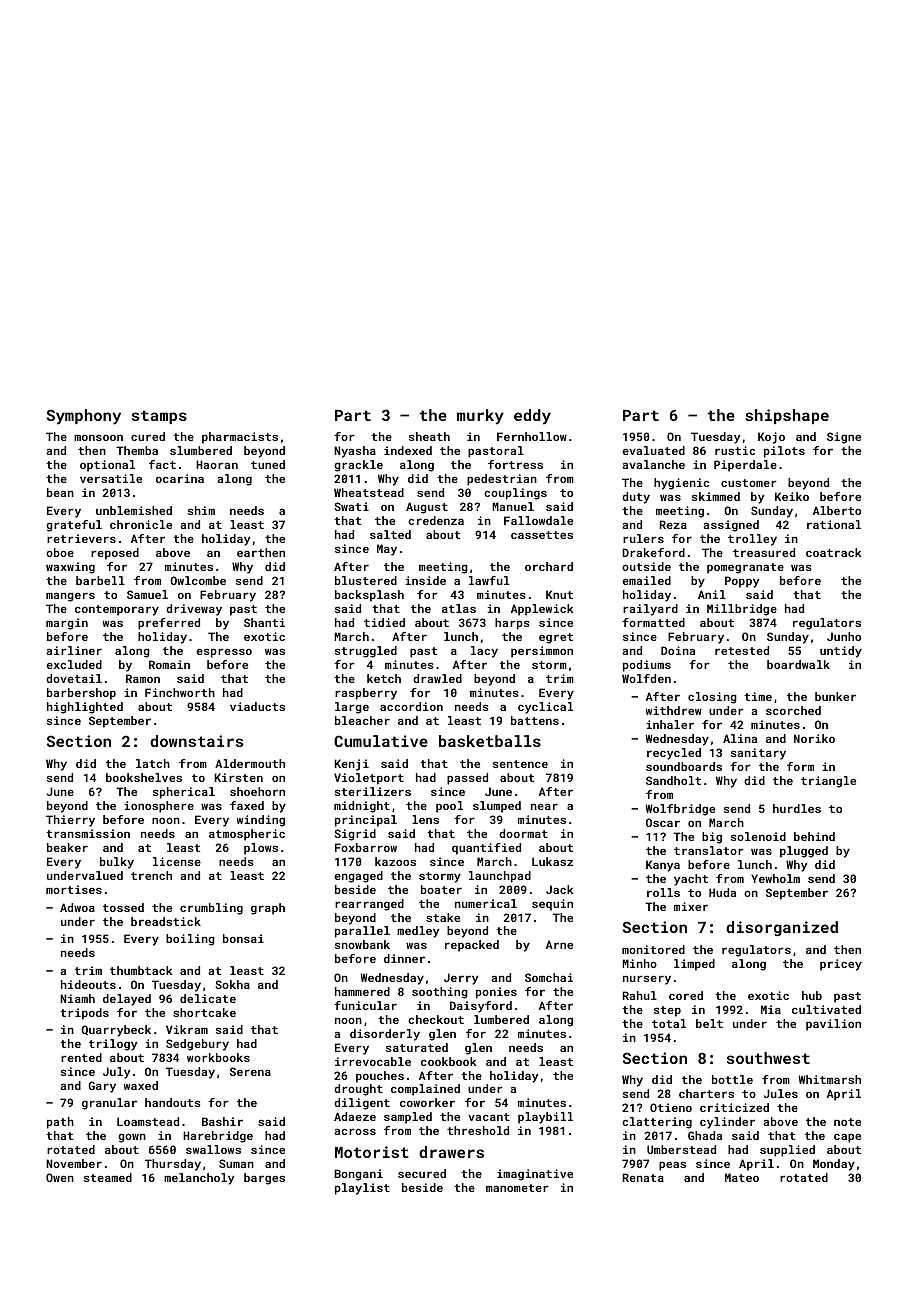 The image size is (908, 1316). What do you see at coordinates (517, 1188) in the image?
I see `manometer` at bounding box center [517, 1188].
